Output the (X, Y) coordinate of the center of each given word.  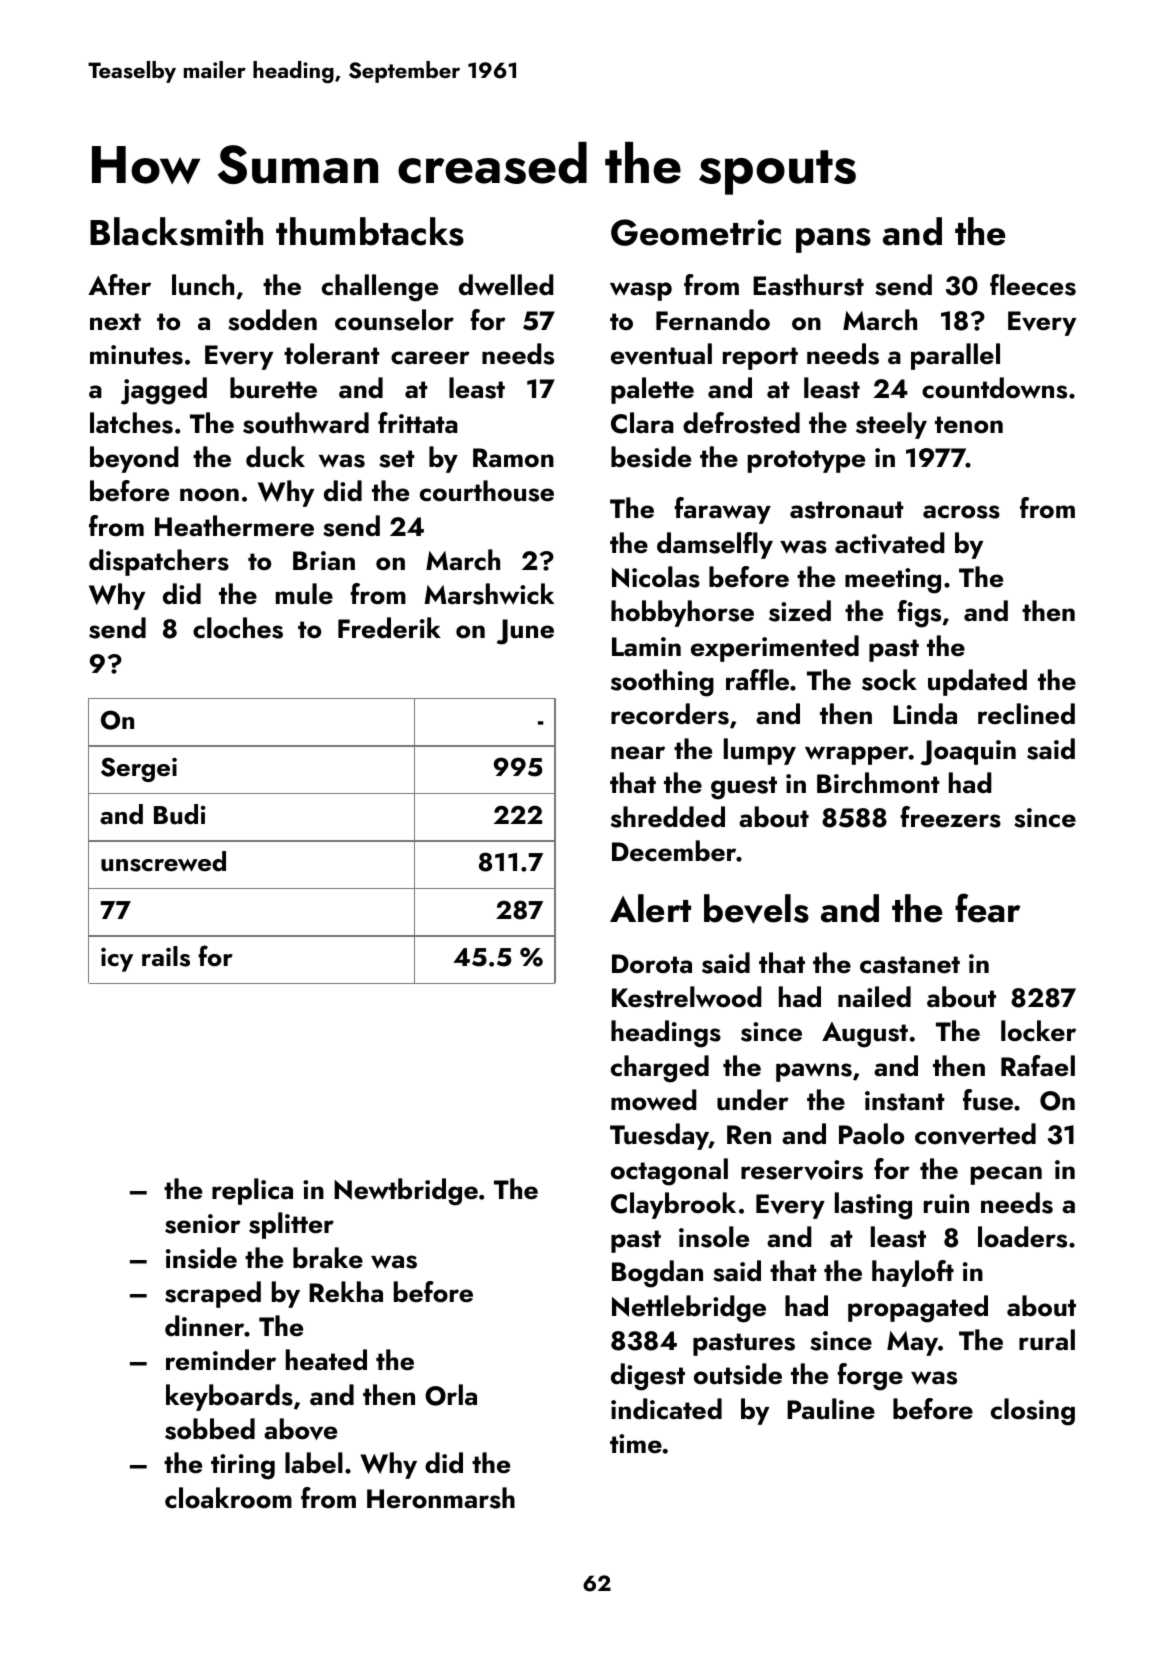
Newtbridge (406, 1192)
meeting (893, 581)
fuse (988, 1100)
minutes (136, 355)
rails (166, 956)
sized (800, 611)
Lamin (646, 647)
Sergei (139, 769)
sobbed (210, 1429)
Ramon (513, 458)
